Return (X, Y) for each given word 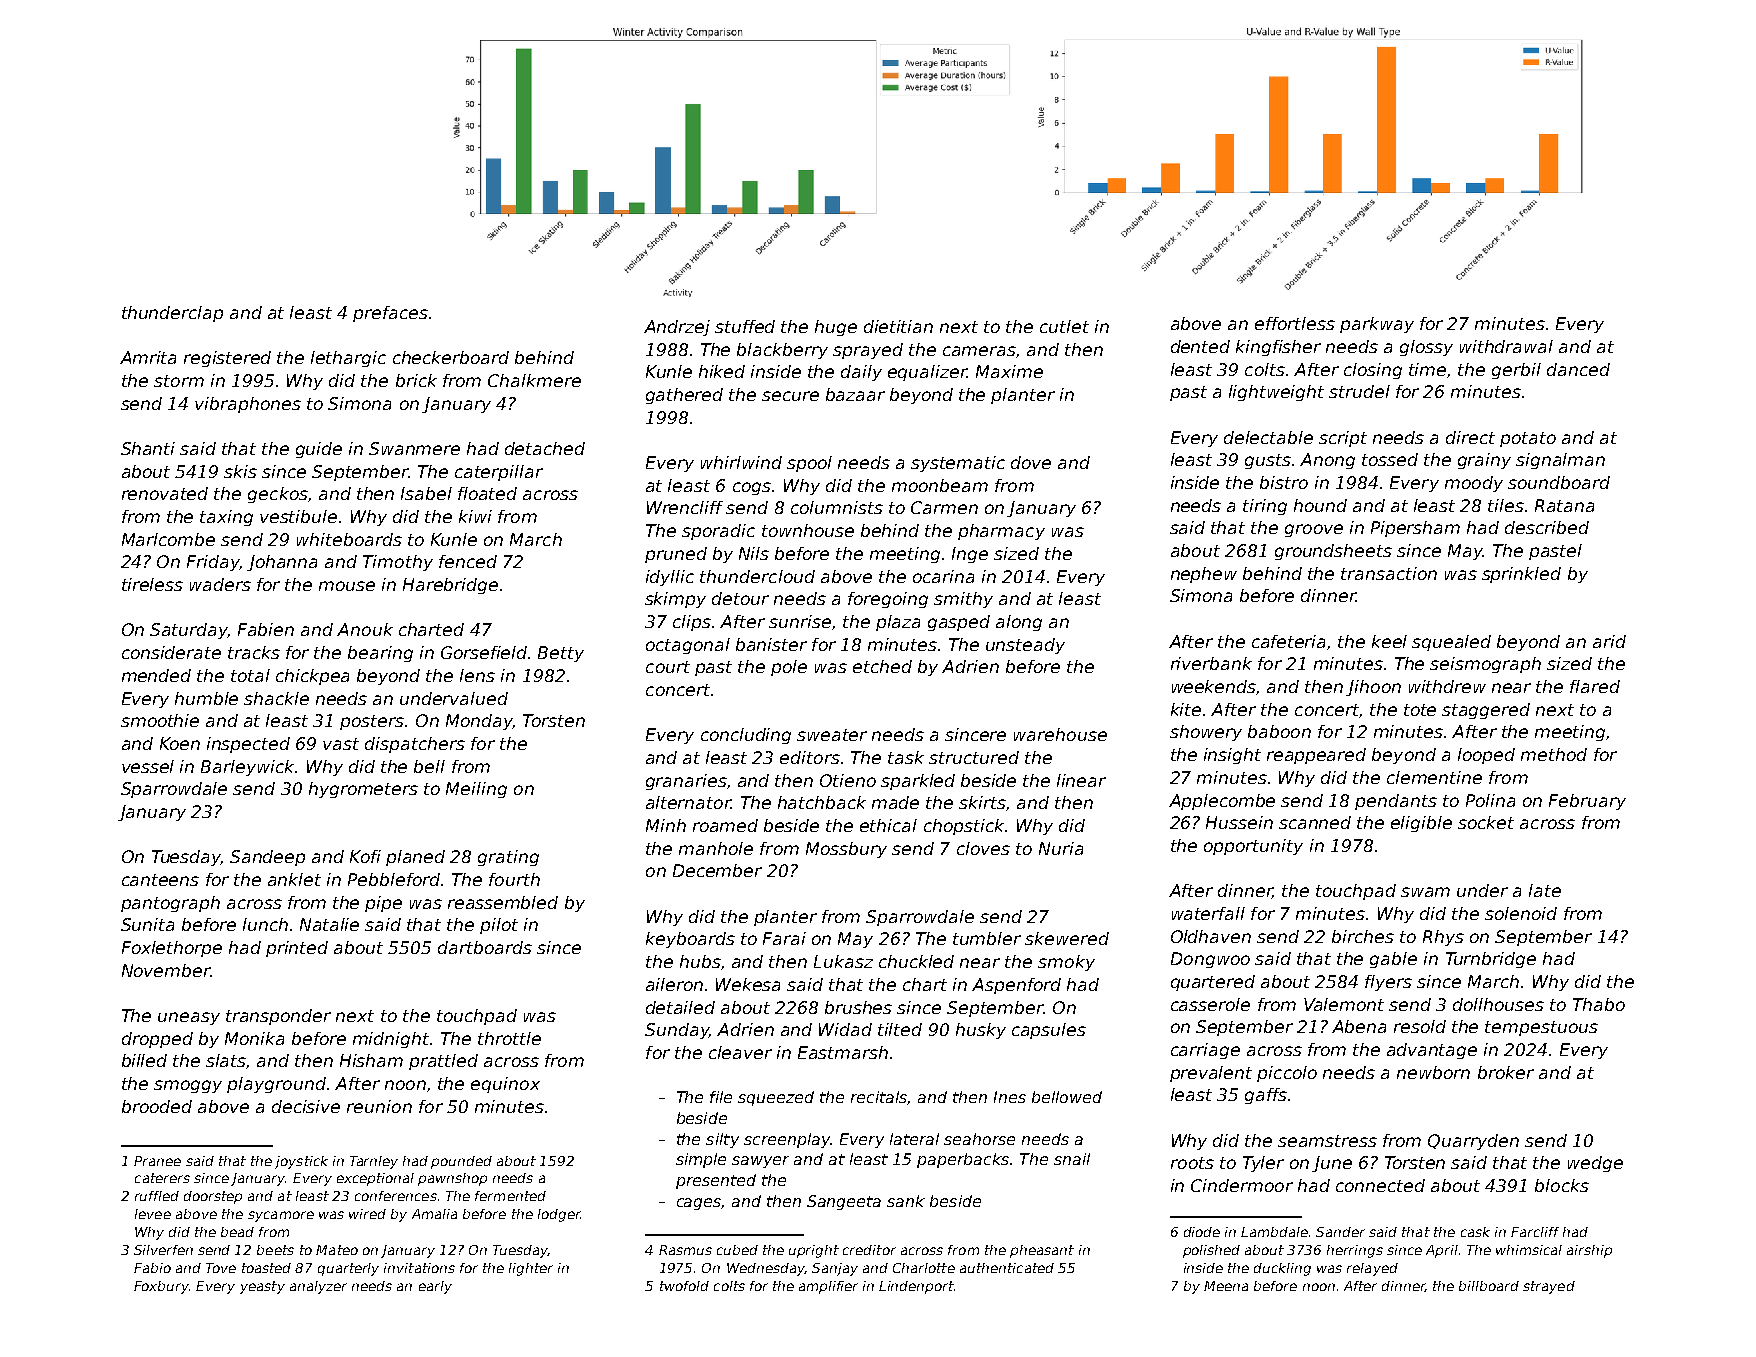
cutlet (1064, 326)
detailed (680, 1007)
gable (1393, 960)
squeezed (776, 1098)
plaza (898, 623)
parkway (1377, 325)
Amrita (148, 357)
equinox (505, 1085)
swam (1425, 892)
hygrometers (363, 790)
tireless (152, 584)
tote (1420, 710)
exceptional (375, 1179)
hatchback (822, 802)
